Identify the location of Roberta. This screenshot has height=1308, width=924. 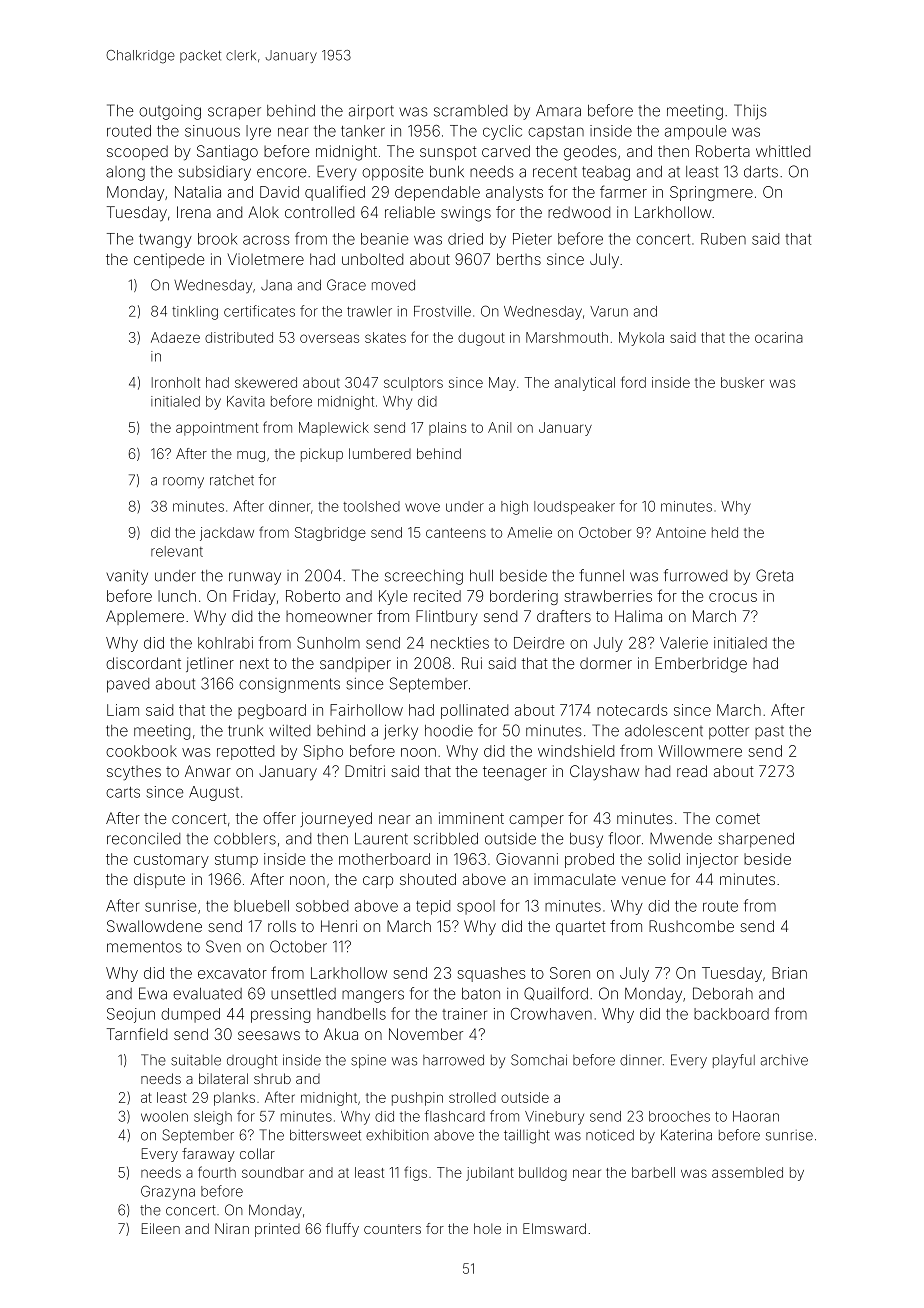
(723, 151).
